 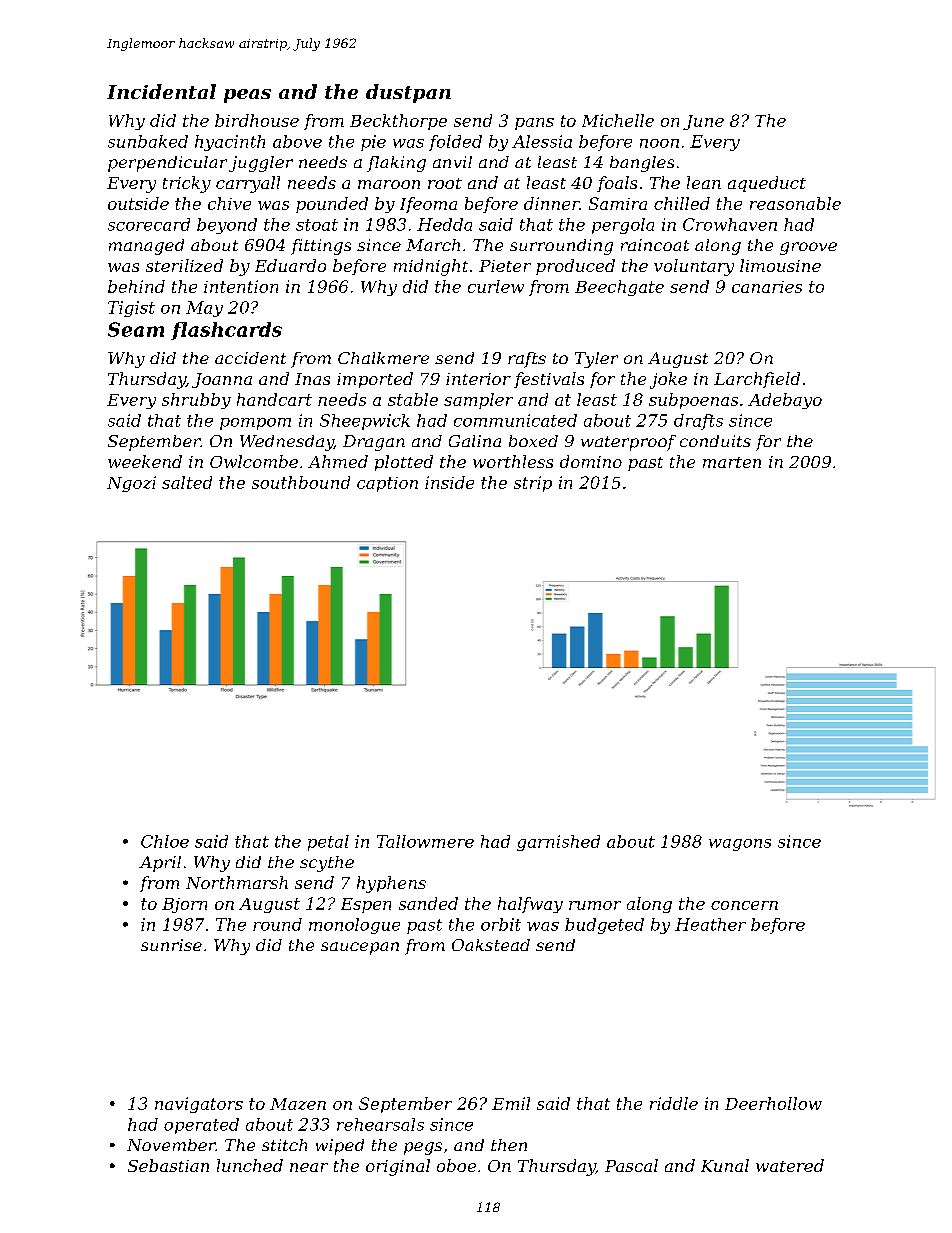 What do you see at coordinates (773, 1103) in the page?
I see `Deerhollow` at bounding box center [773, 1103].
